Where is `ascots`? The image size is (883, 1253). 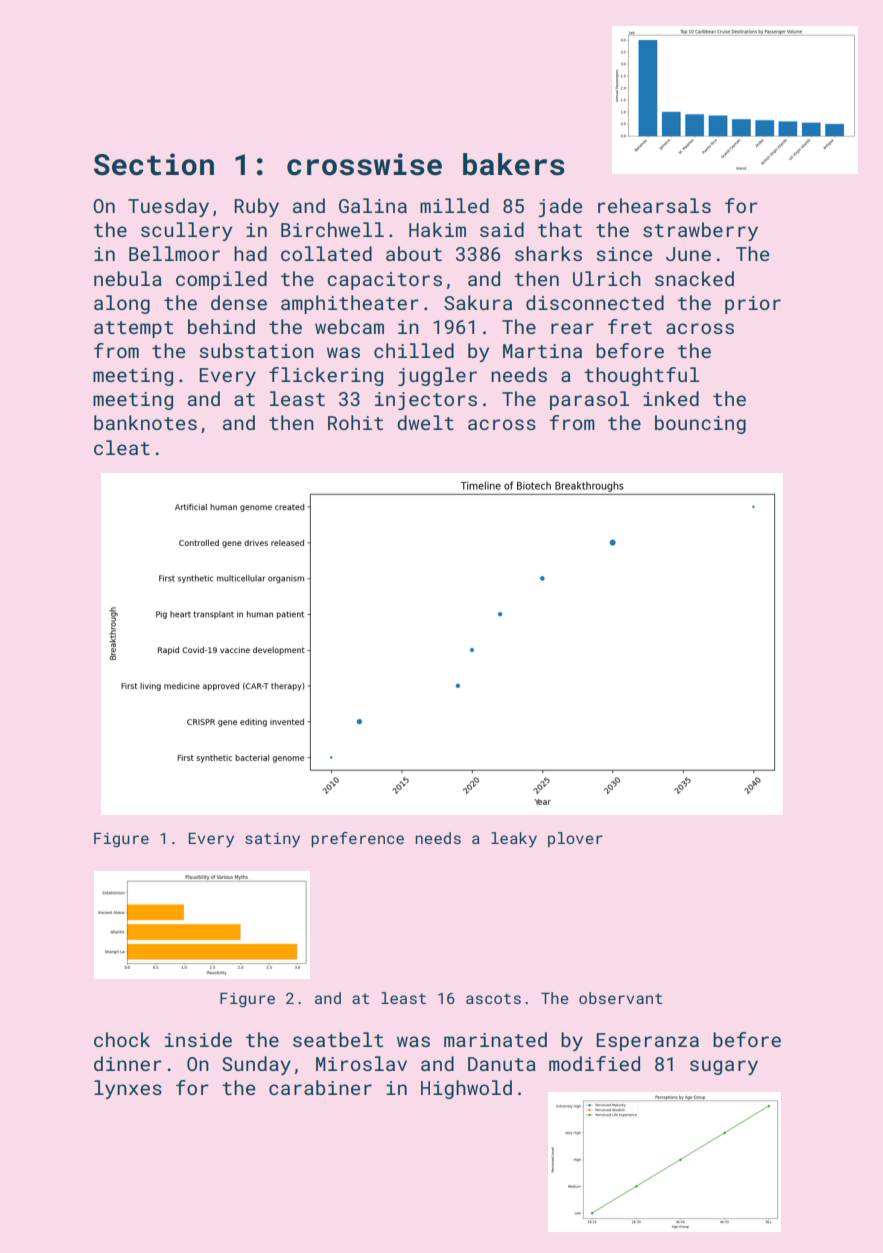
ascots is located at coordinates (493, 998).
